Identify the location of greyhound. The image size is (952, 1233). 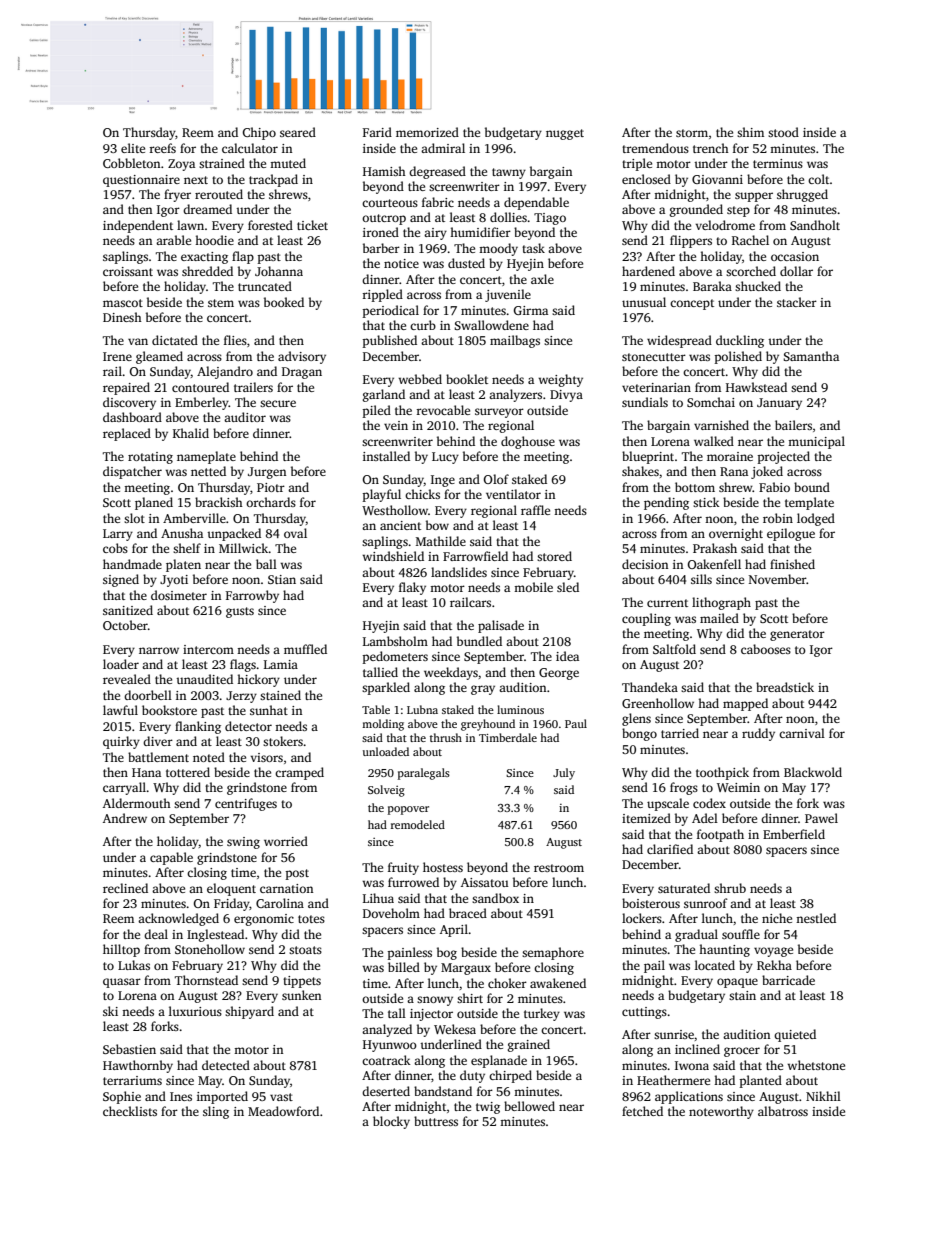
(488, 725).
